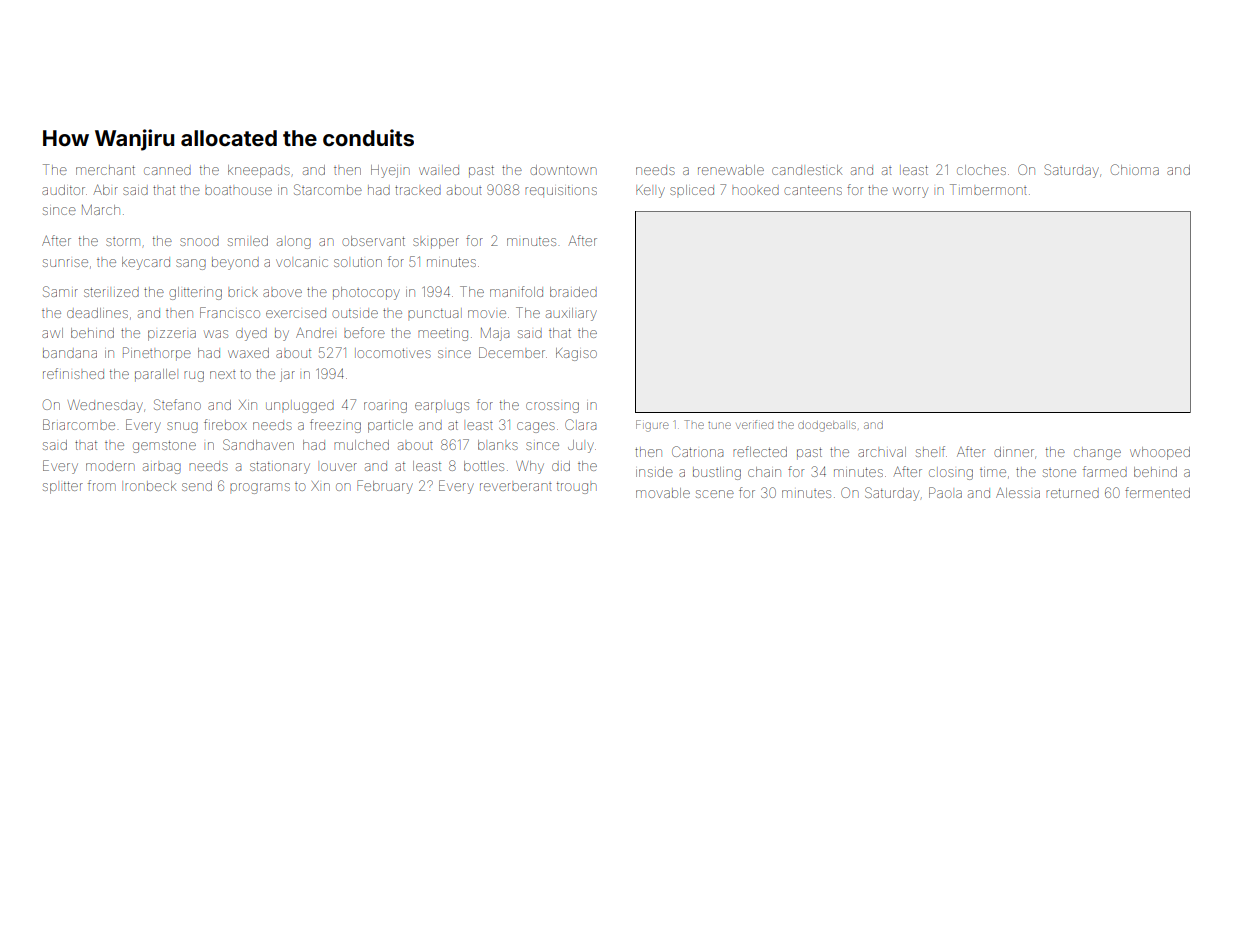  What do you see at coordinates (1135, 169) in the screenshot?
I see `Chioma` at bounding box center [1135, 169].
